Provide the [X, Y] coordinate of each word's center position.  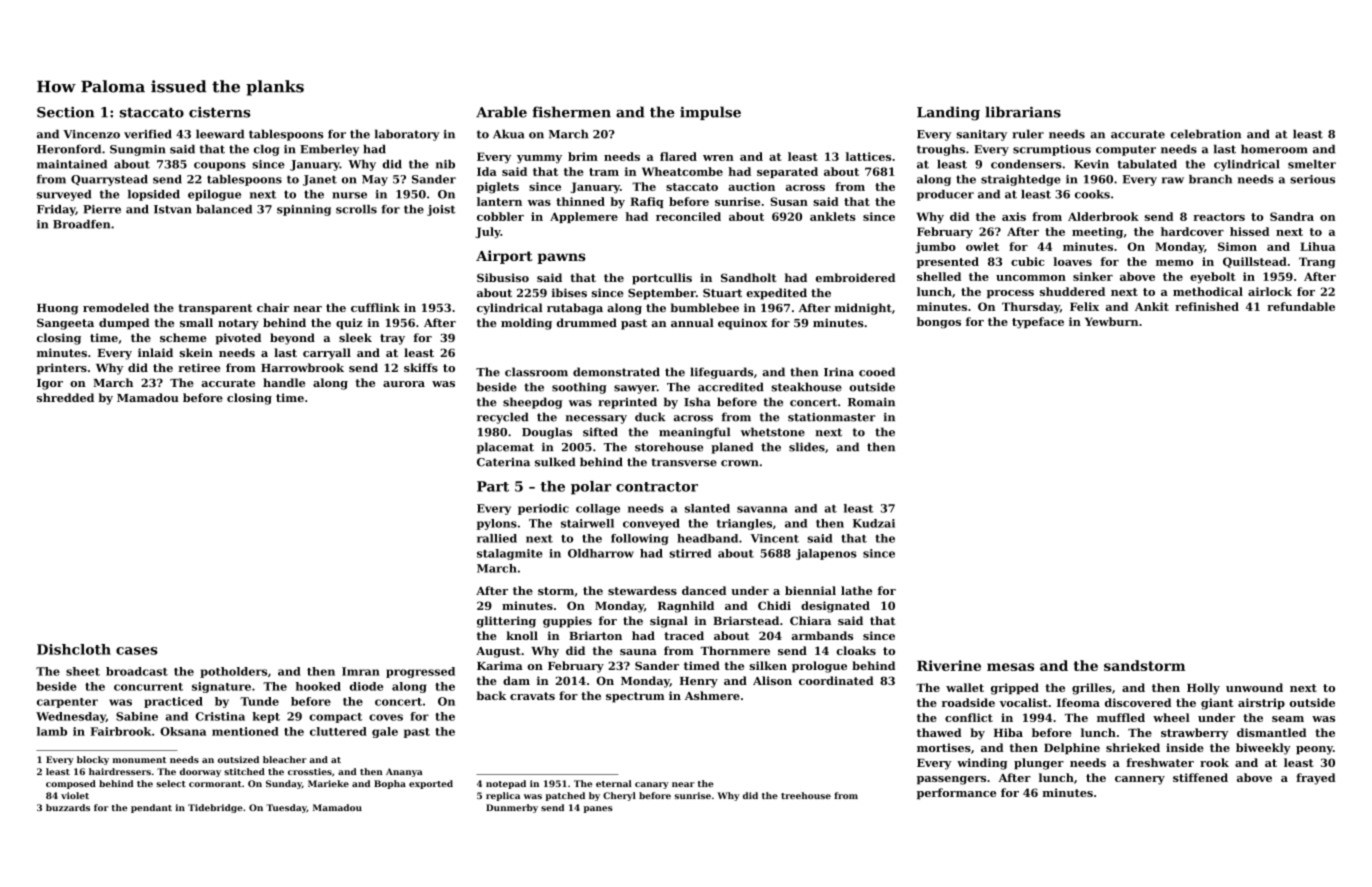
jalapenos [826, 554]
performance [956, 794]
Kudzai [874, 523]
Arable [501, 112]
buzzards [68, 807]
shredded [65, 397]
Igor [50, 384]
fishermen [571, 112]
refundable [1301, 306]
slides [807, 447]
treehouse [806, 795]
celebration [1206, 134]
